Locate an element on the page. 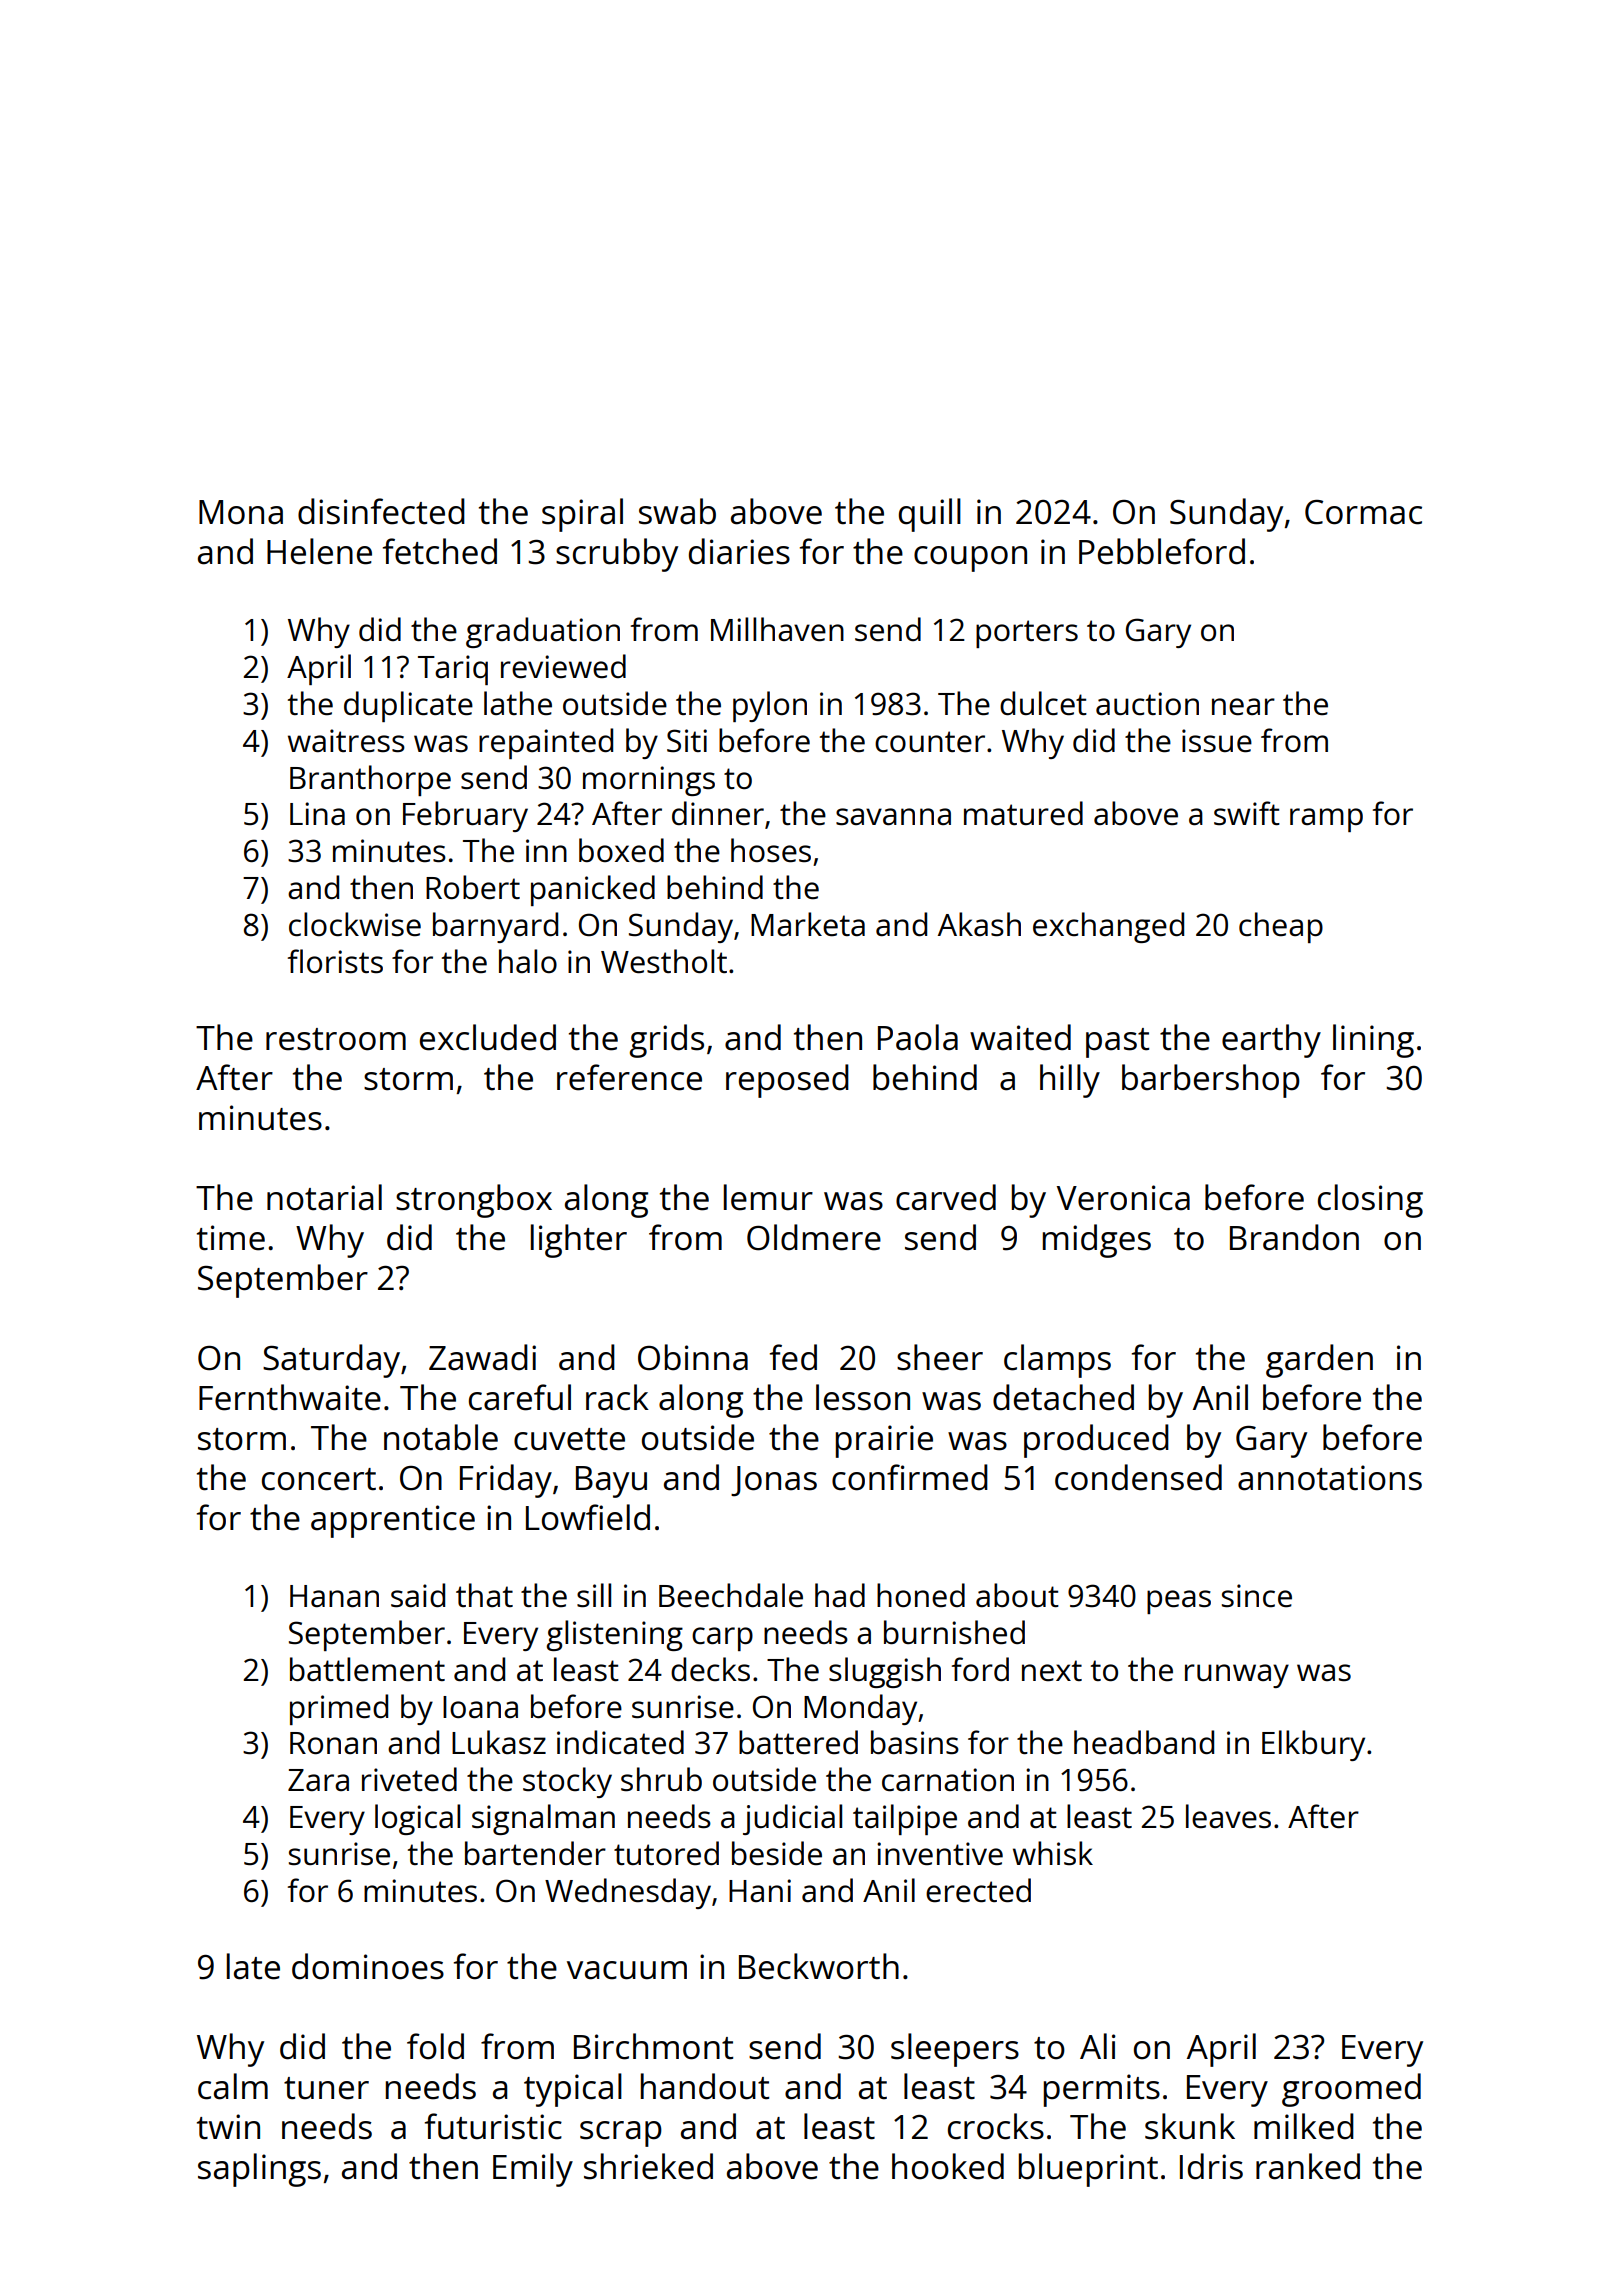 This page has height=2292, width=1620. hoses is located at coordinates (771, 850).
